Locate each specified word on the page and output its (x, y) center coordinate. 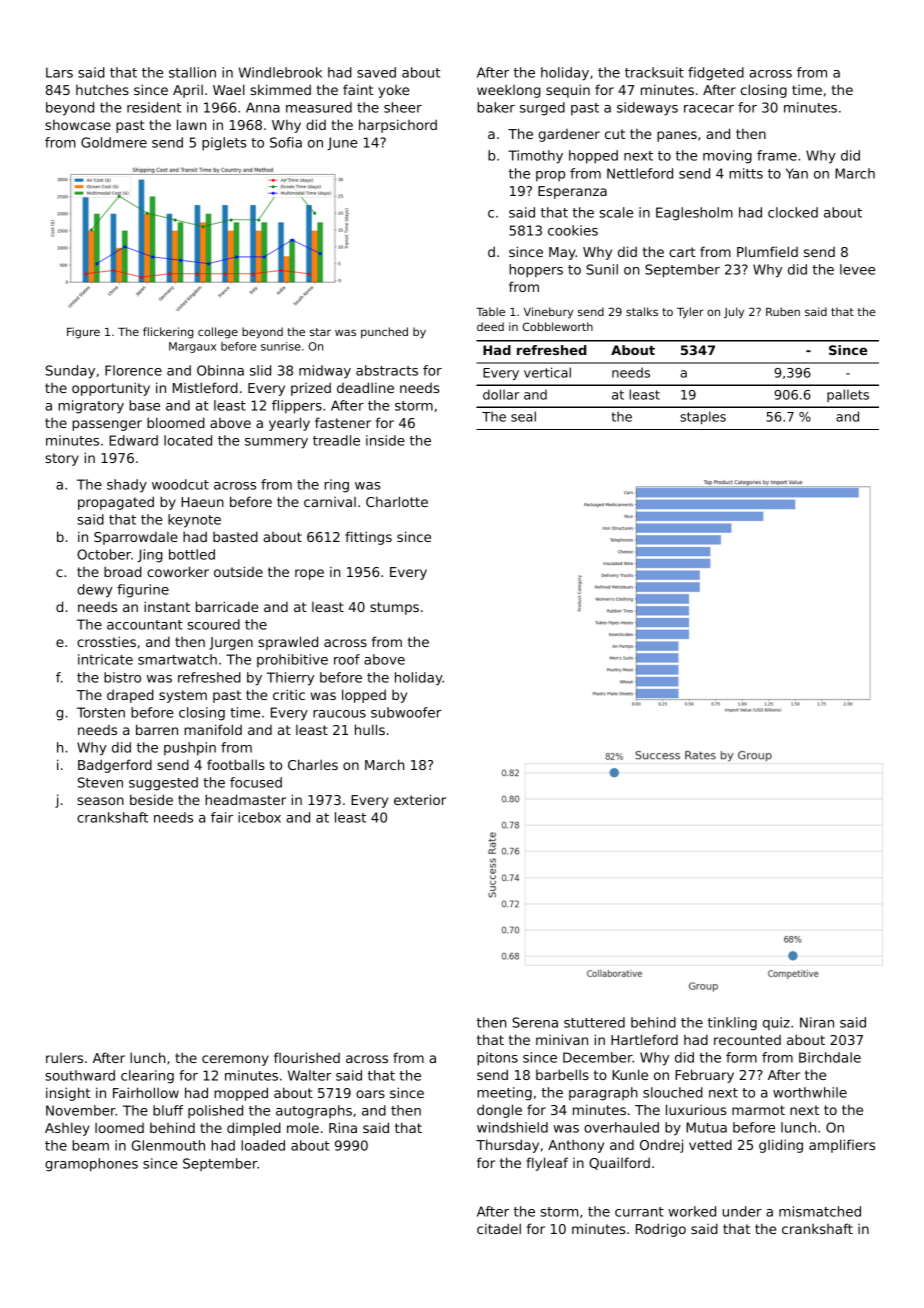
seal (523, 416)
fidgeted (716, 74)
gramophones (91, 1165)
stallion (192, 72)
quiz (776, 1023)
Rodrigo (661, 1230)
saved (376, 72)
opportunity (111, 389)
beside (151, 799)
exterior (420, 799)
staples (703, 417)
